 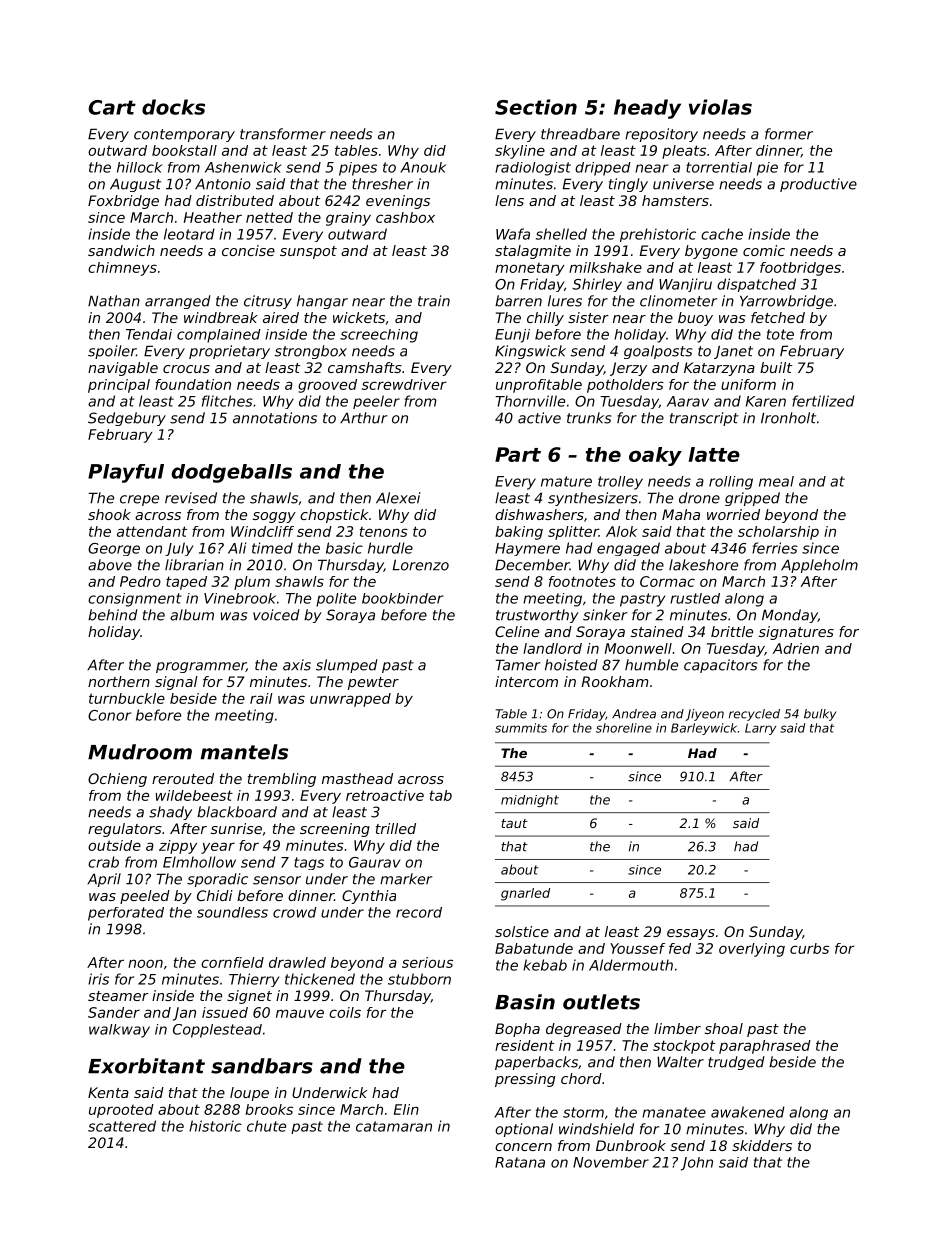 I want to click on skidders, so click(x=762, y=1145).
